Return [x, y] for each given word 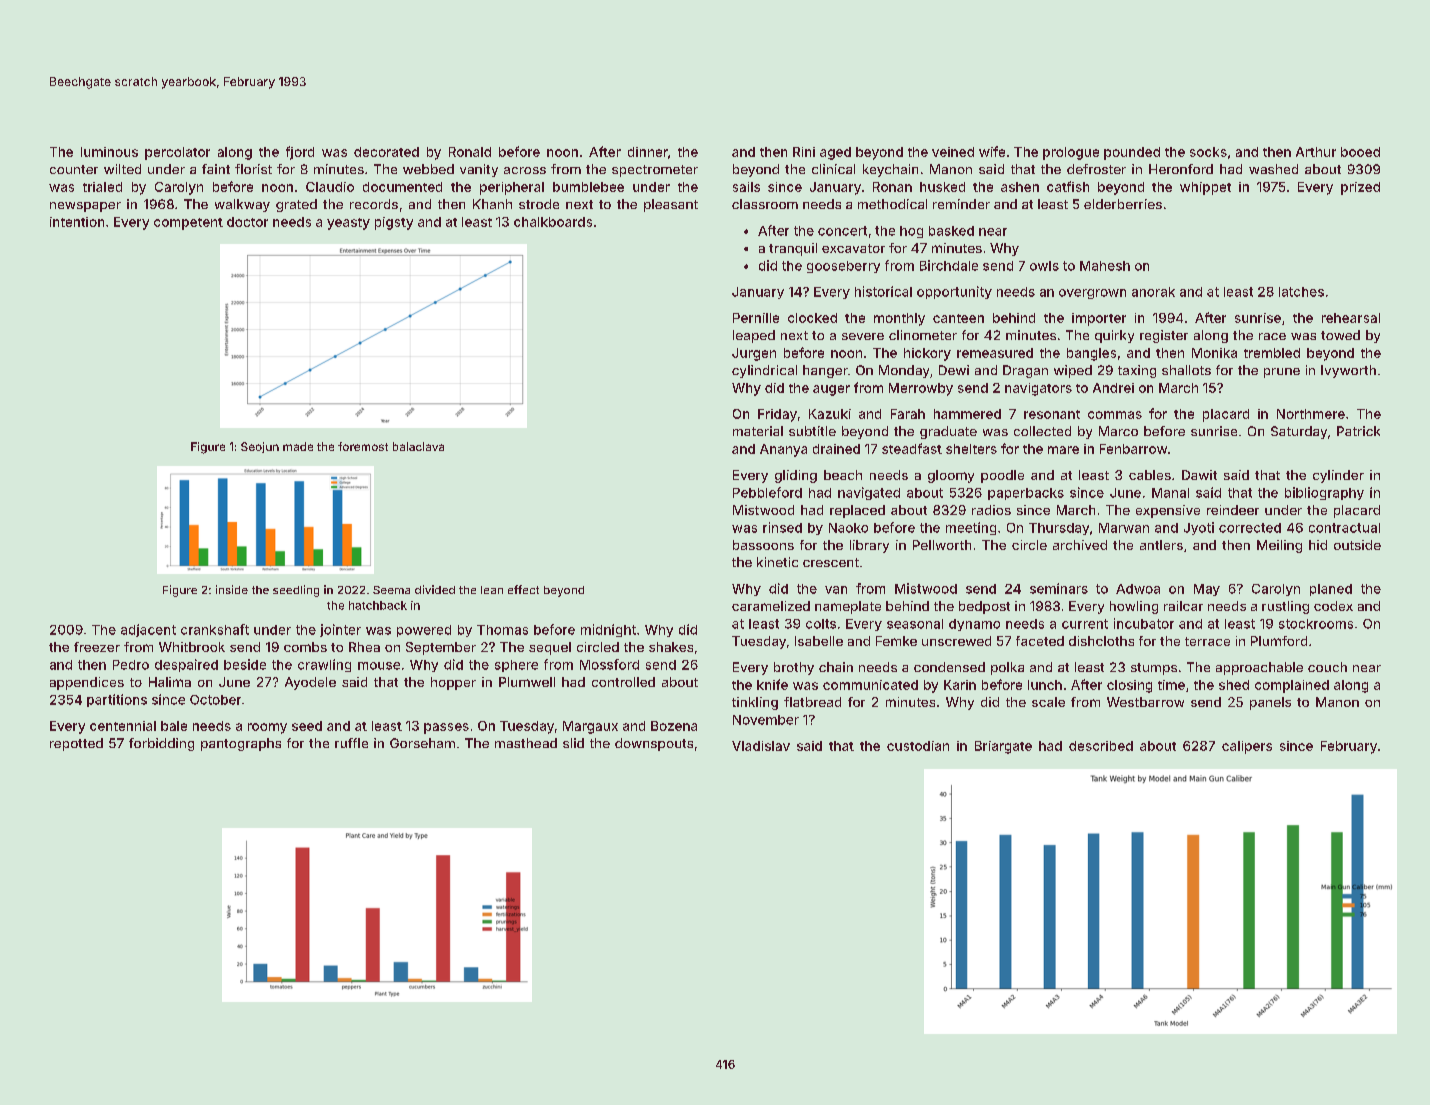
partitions [117, 700]
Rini [804, 152]
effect [523, 589]
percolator [177, 153]
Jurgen [754, 354]
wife [992, 151]
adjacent [148, 630]
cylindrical [764, 371]
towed [1340, 335]
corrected [1250, 528]
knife [772, 684]
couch [1327, 667]
